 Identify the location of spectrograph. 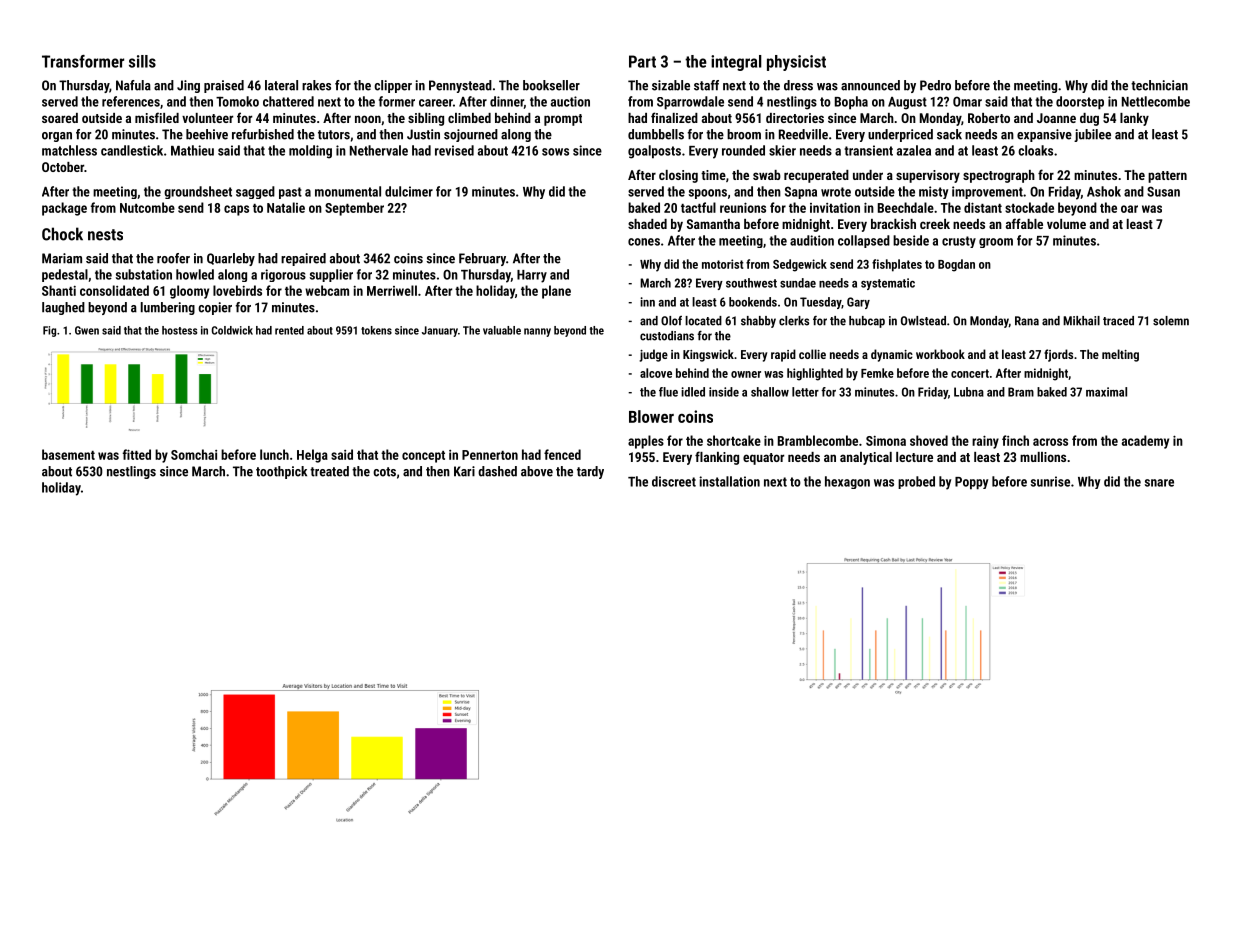
(999, 176).
